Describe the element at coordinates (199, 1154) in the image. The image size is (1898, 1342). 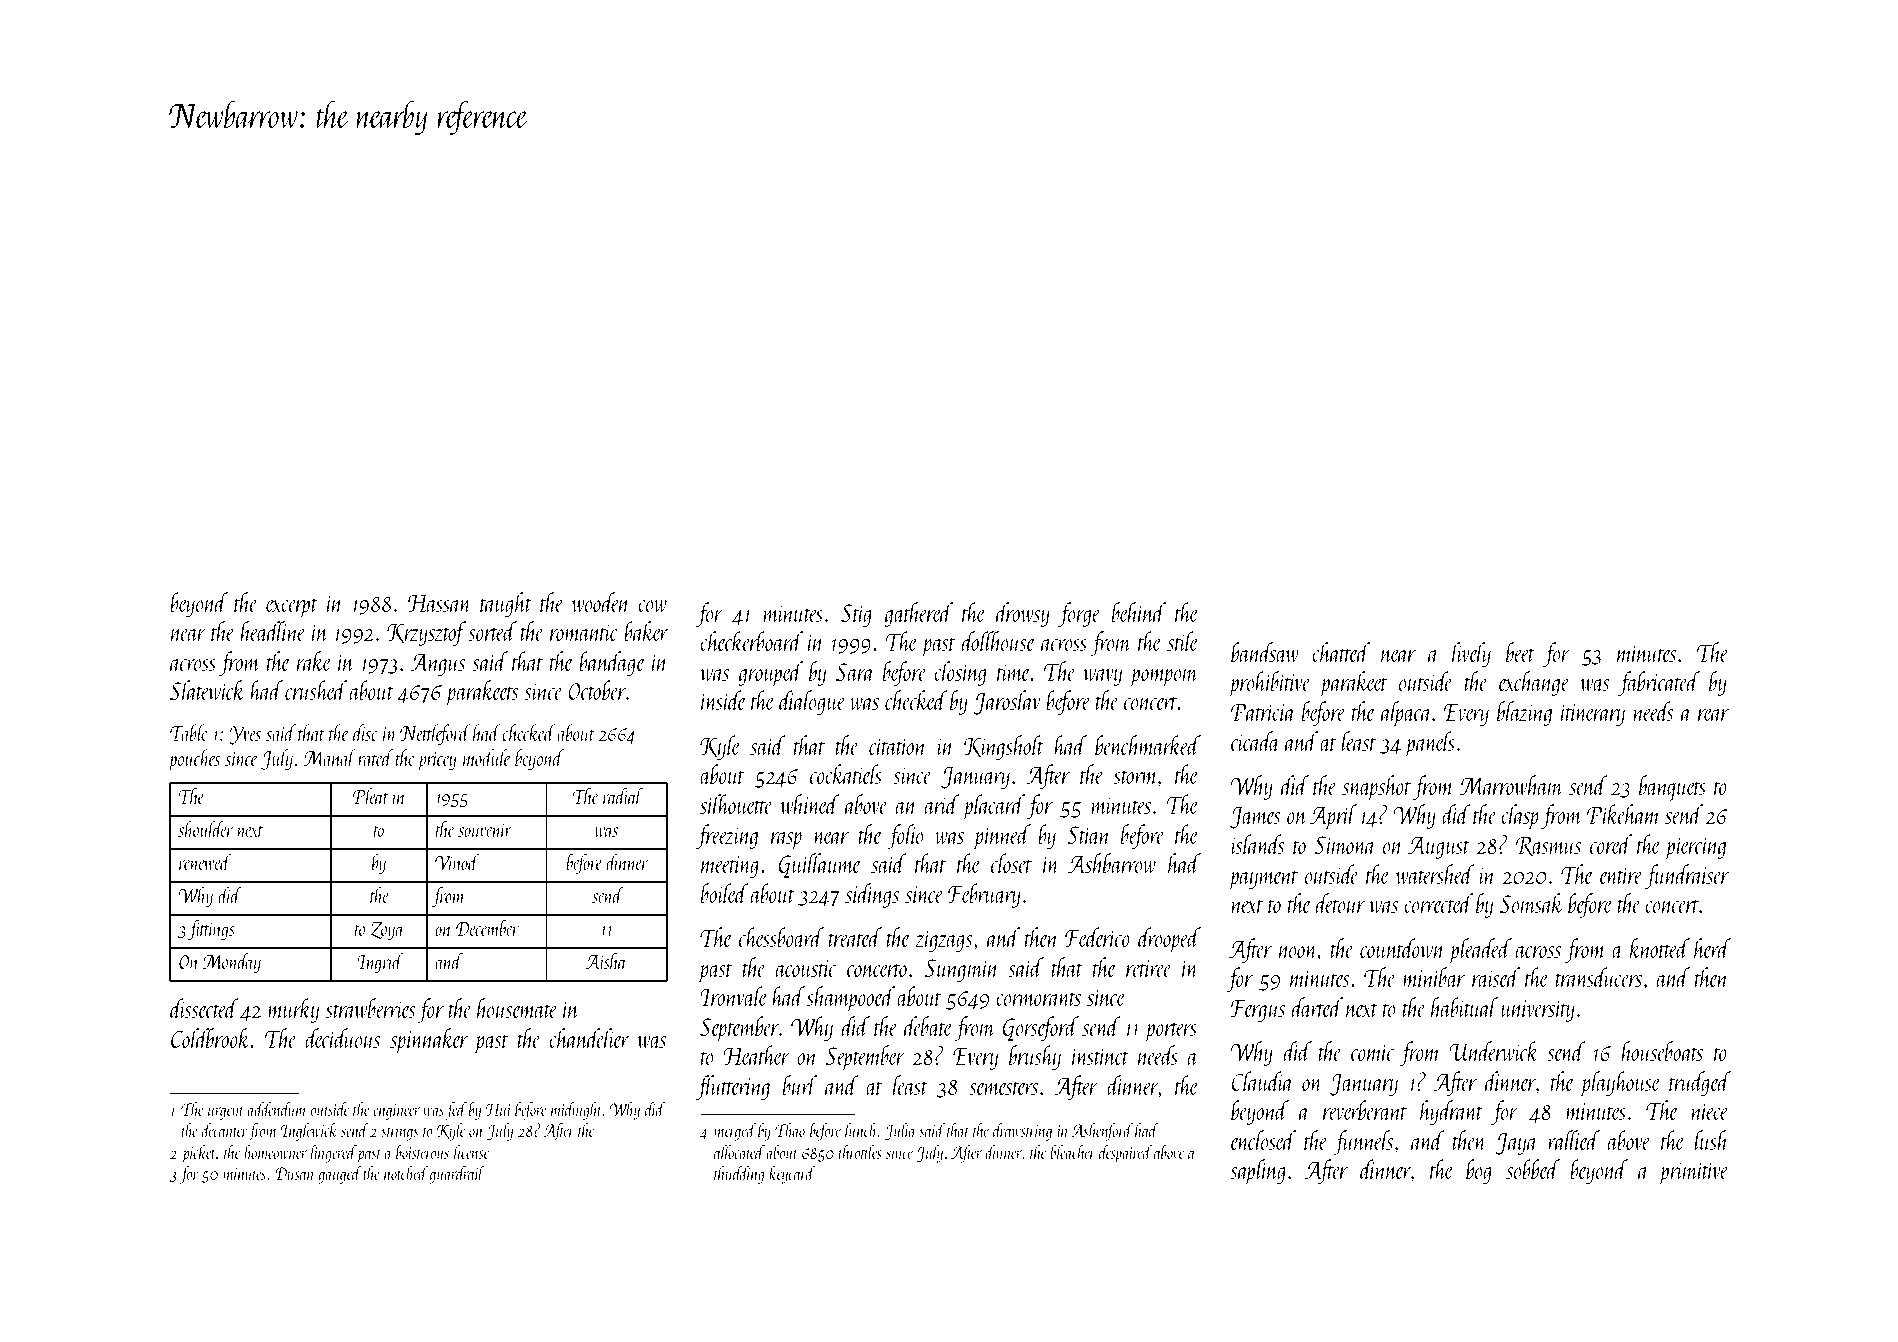
I see `picket` at that location.
